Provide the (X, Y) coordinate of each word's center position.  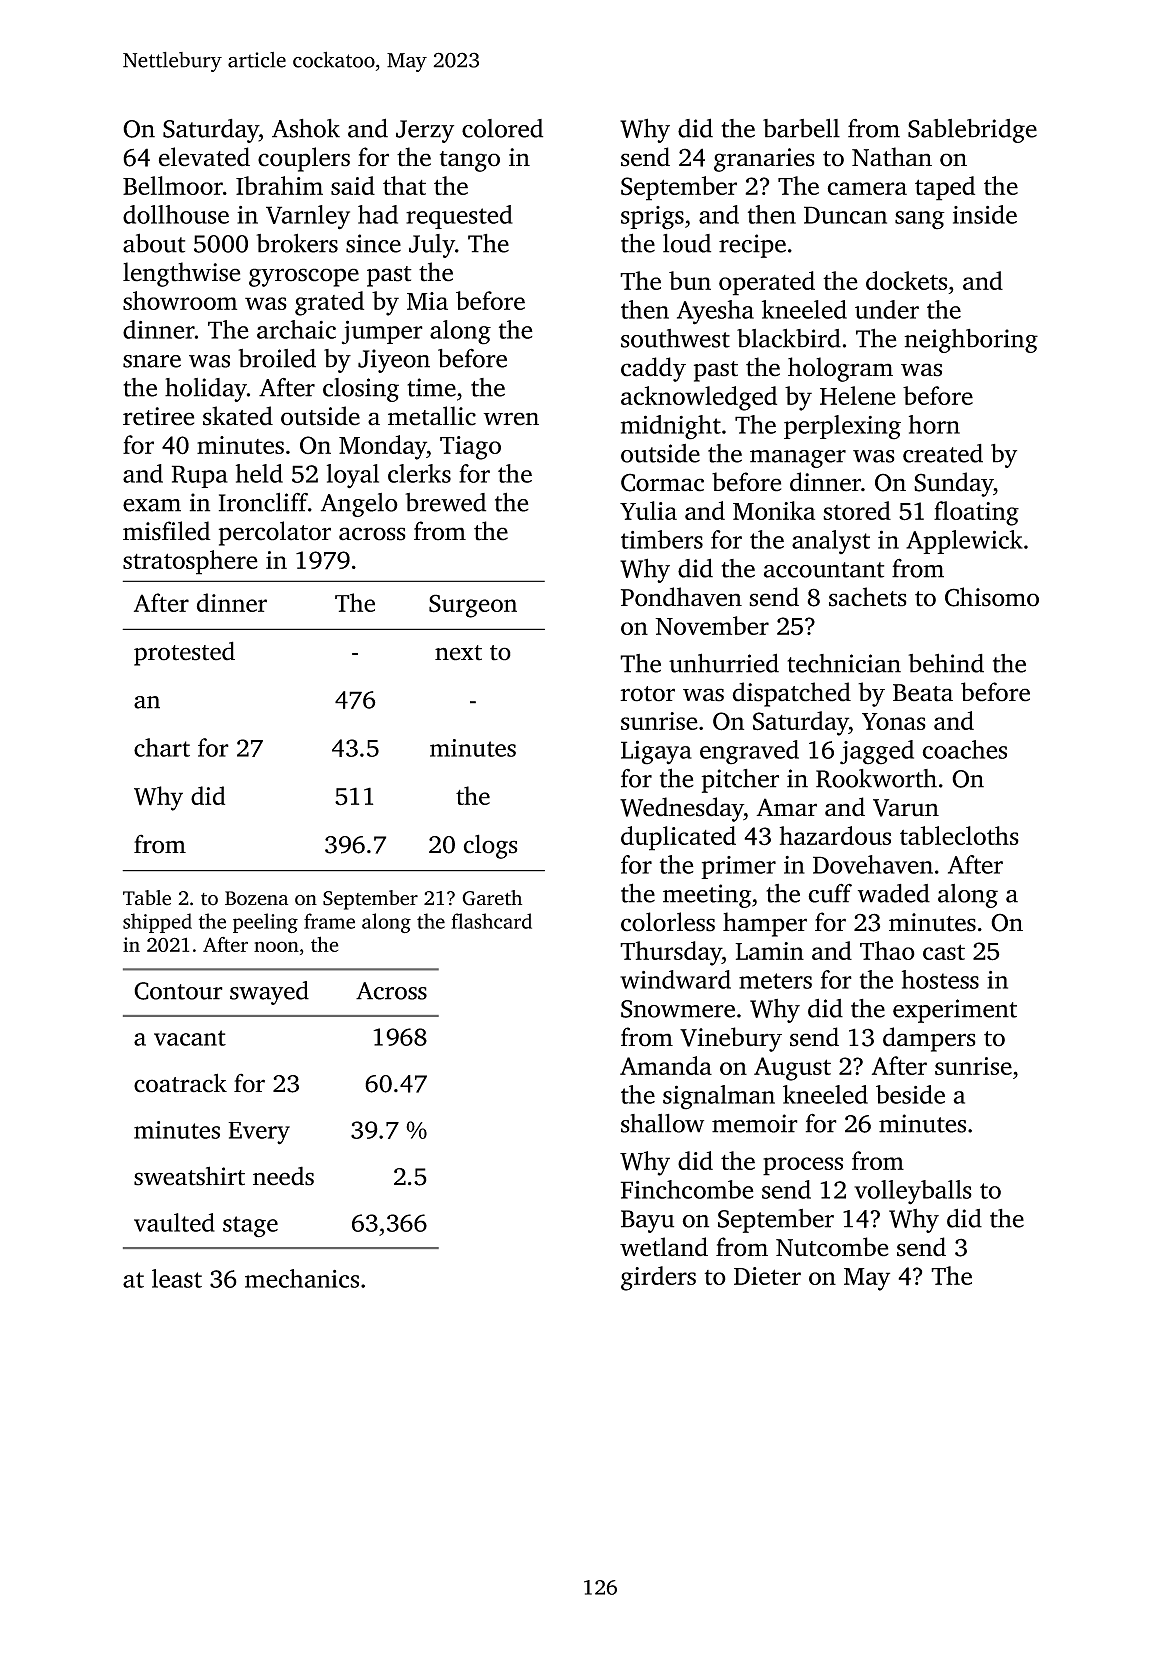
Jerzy (425, 131)
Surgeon (473, 606)
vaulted (174, 1222)
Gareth (492, 898)
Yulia (648, 510)
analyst (831, 542)
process (803, 1166)
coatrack (180, 1083)
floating (976, 513)
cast (944, 952)
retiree (158, 416)
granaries (764, 160)
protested (184, 653)
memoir (755, 1123)
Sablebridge (972, 131)
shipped (157, 923)
